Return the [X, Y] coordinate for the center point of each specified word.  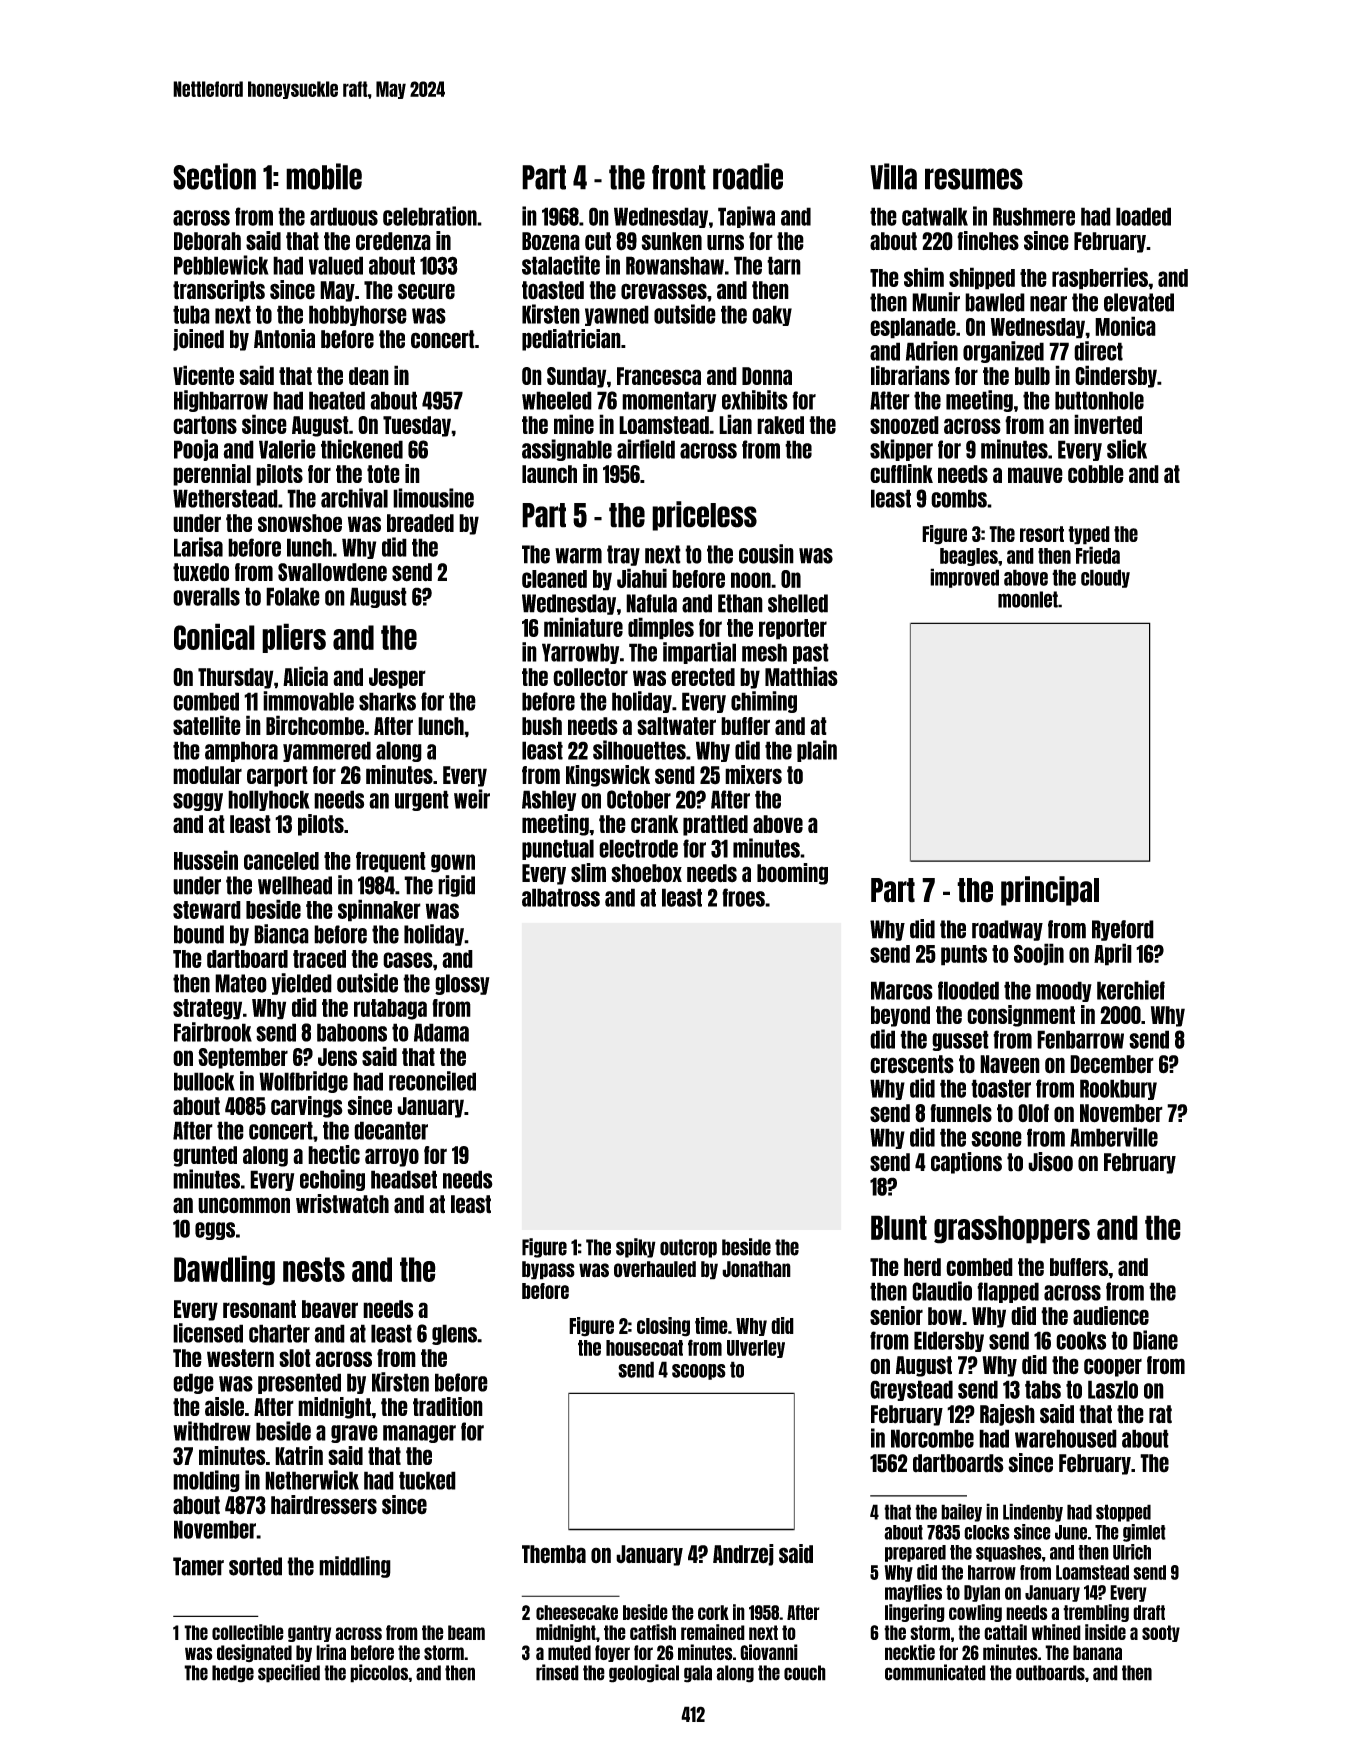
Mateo [241, 983]
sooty [1161, 1633]
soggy [198, 802]
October [639, 799]
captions [966, 1163]
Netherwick [312, 1480]
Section [214, 176]
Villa [893, 176]
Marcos [902, 990]
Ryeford [1123, 930]
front [679, 177]
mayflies [913, 1593]
